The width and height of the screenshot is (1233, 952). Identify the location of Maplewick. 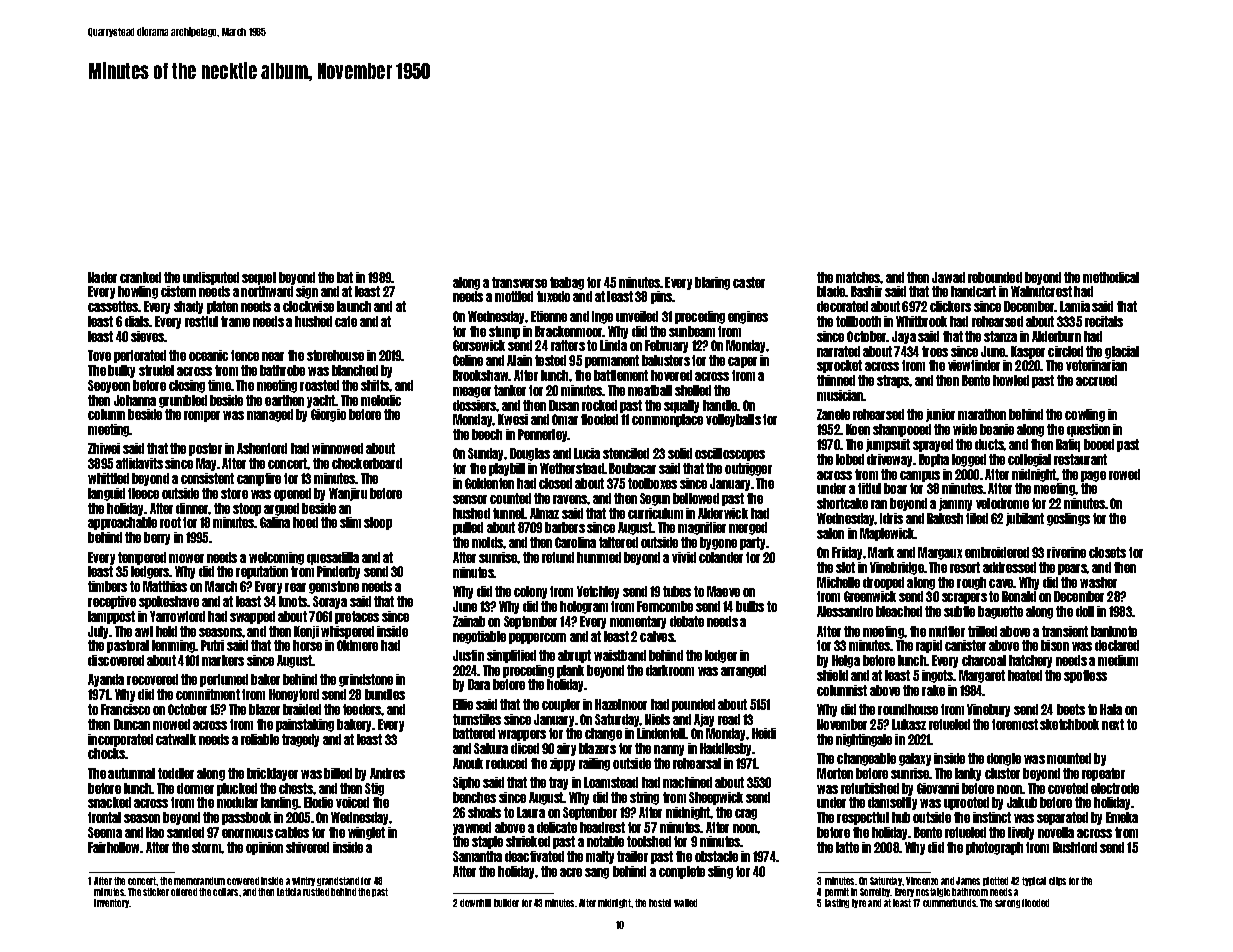
(887, 534).
